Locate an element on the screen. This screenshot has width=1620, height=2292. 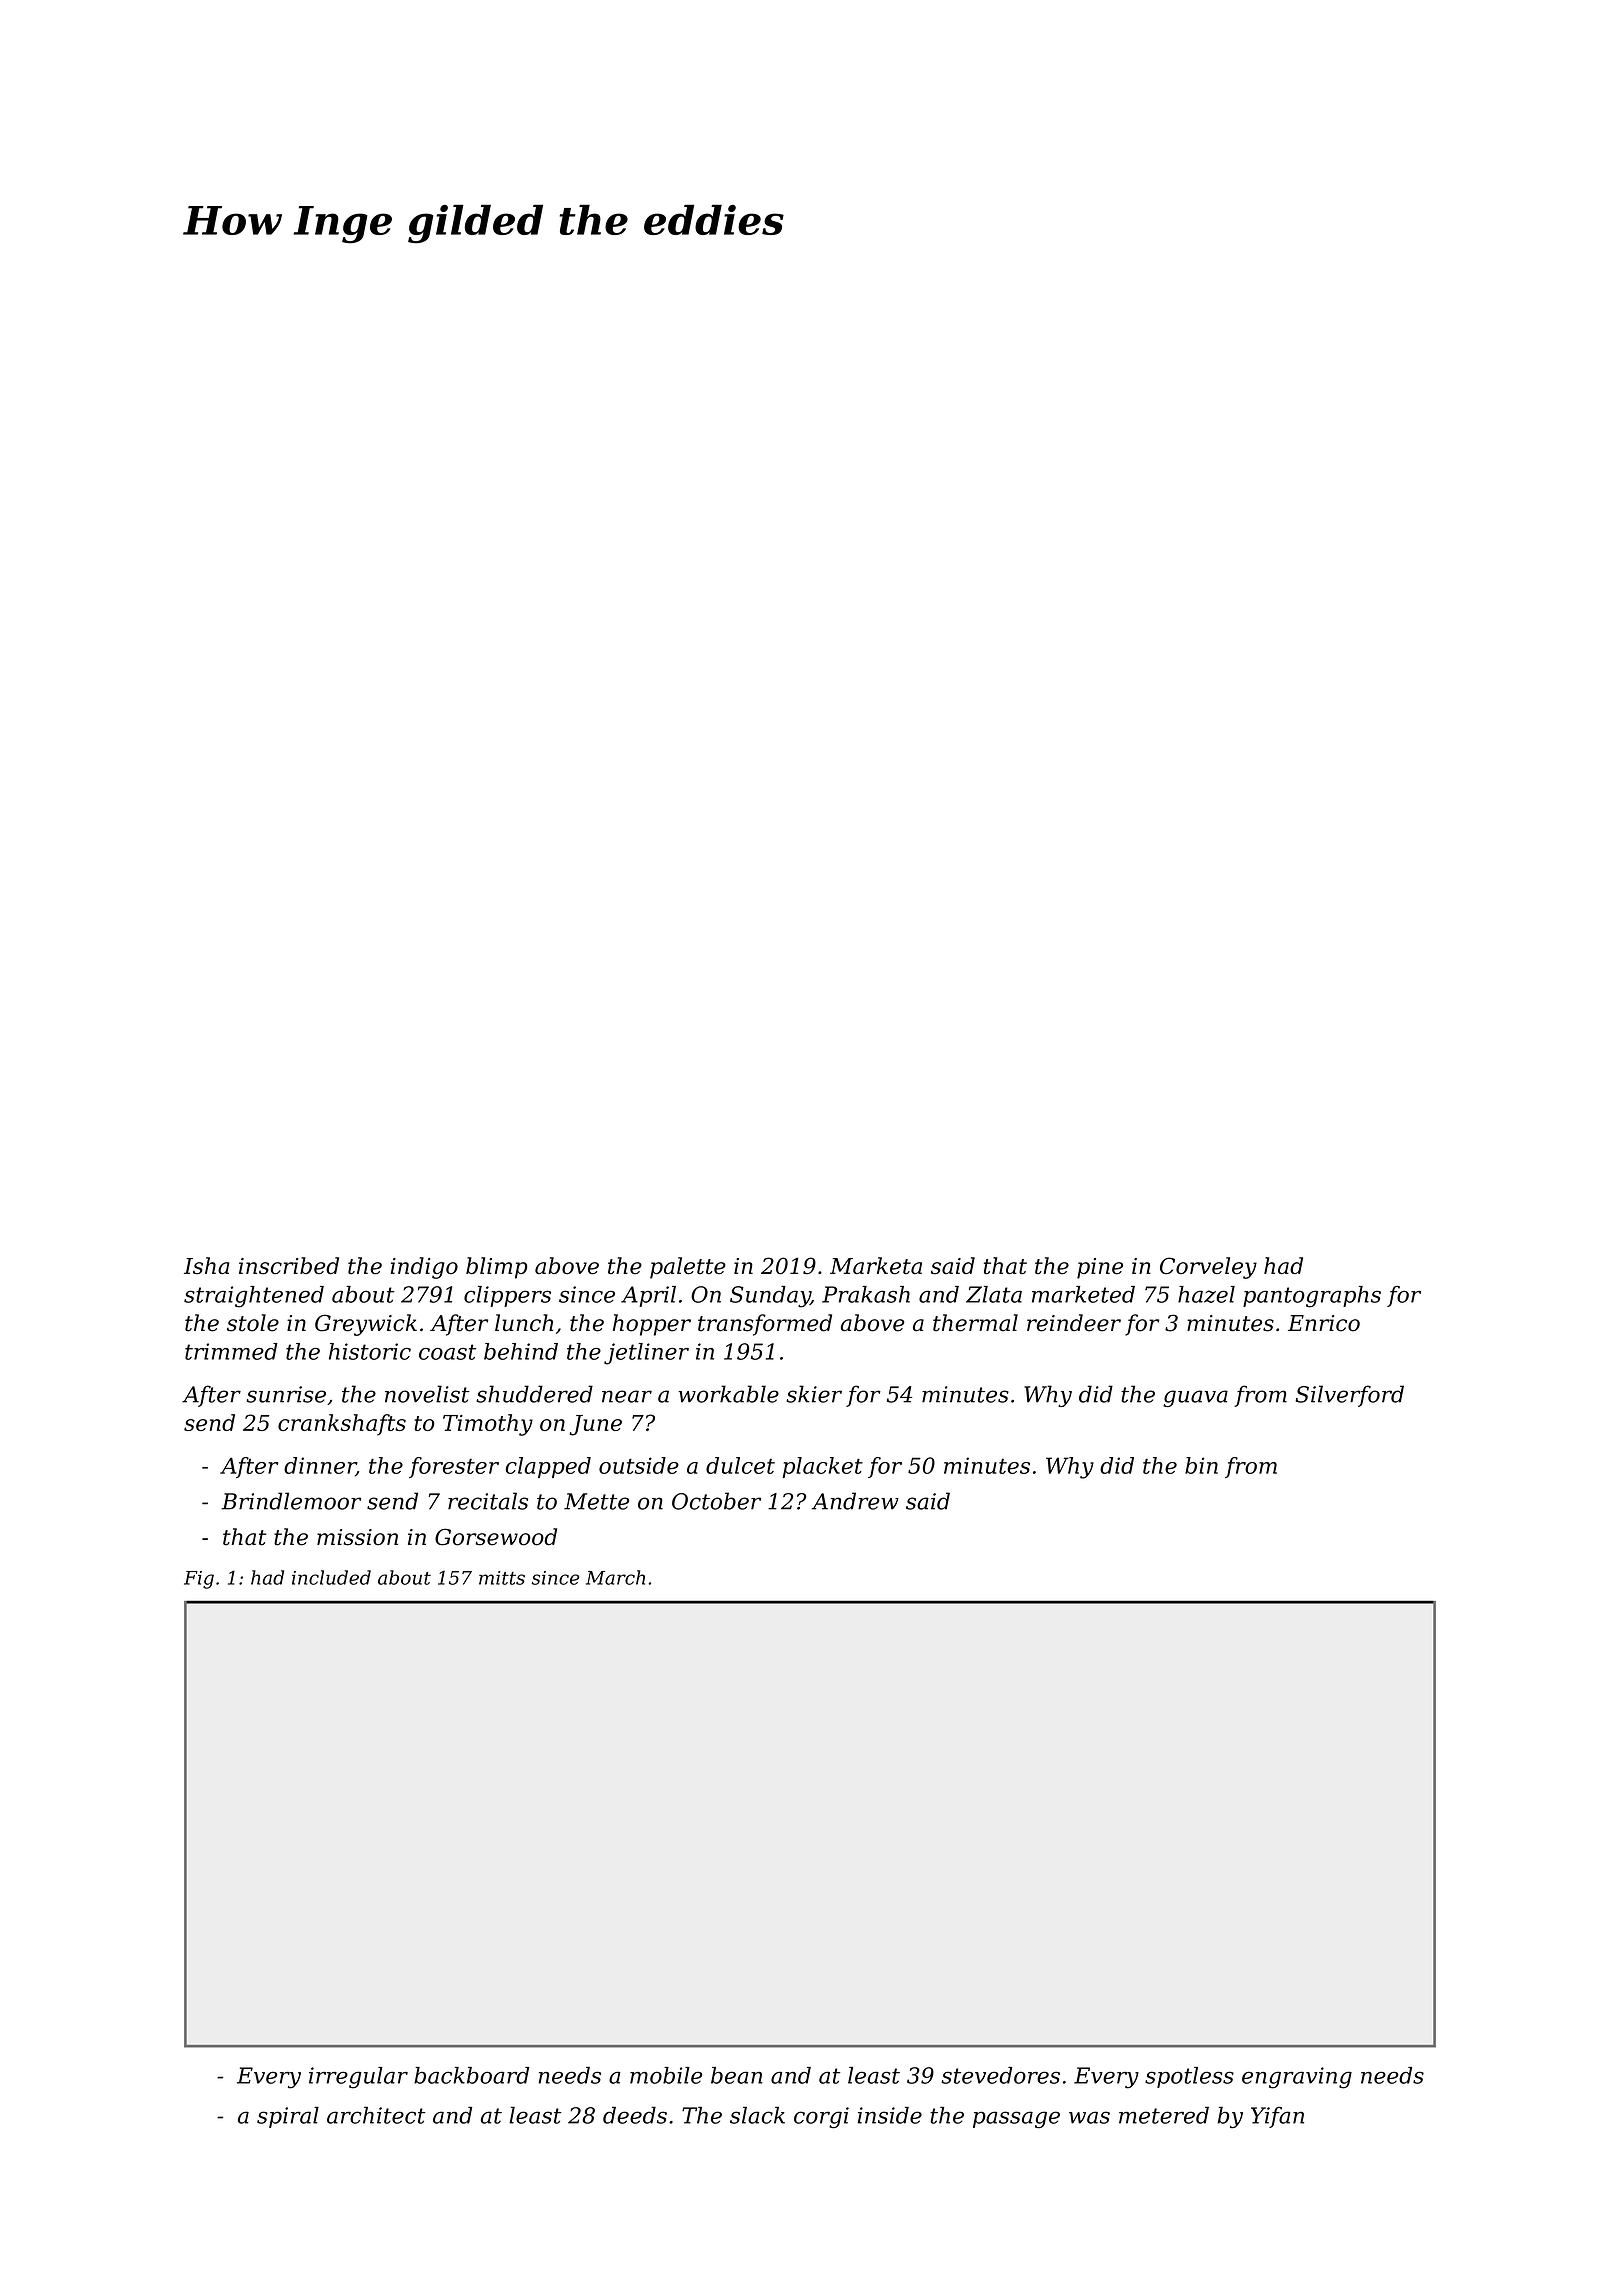
spiral is located at coordinates (288, 2117).
